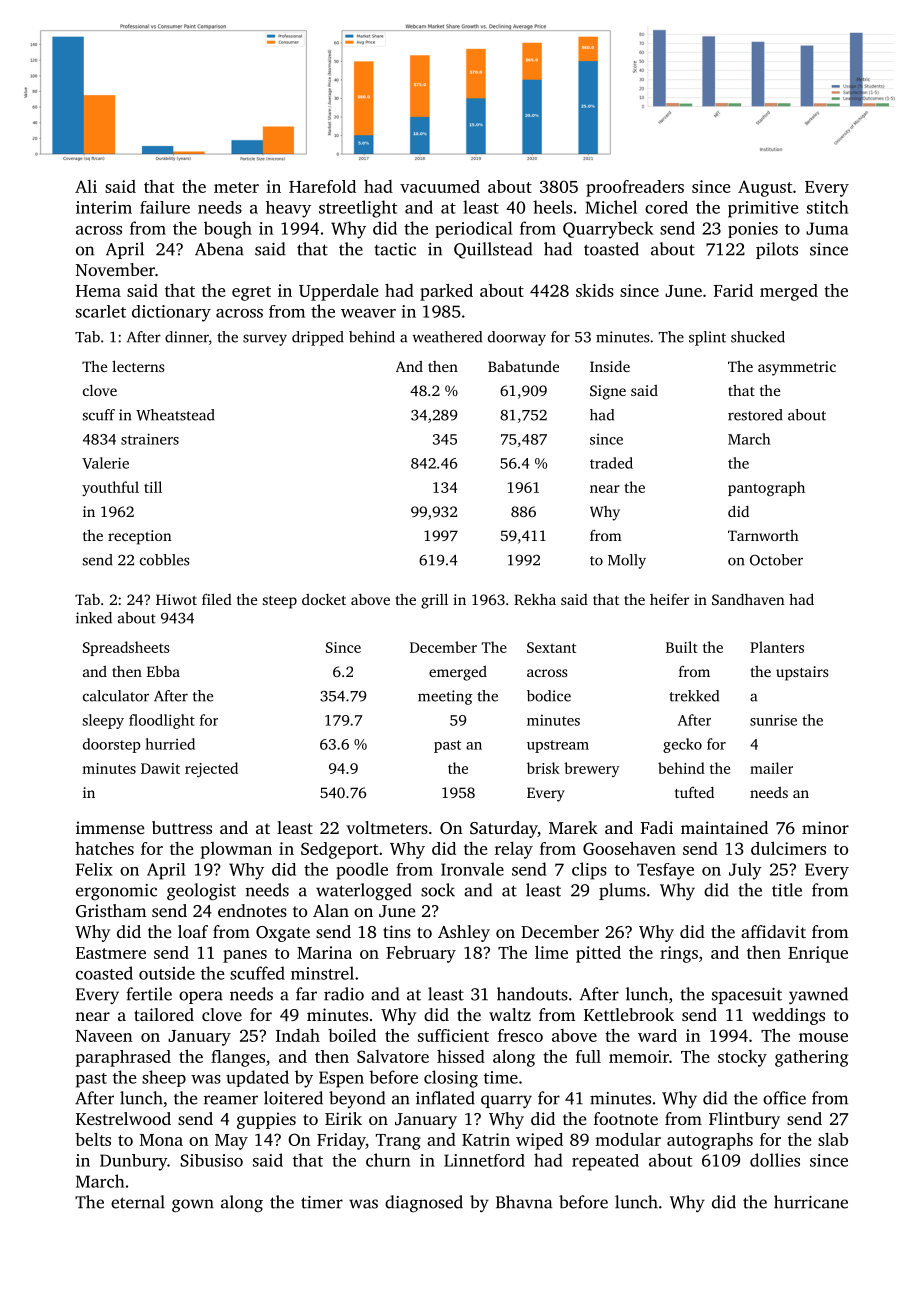 The width and height of the screenshot is (924, 1311). Describe the element at coordinates (552, 207) in the screenshot. I see `heels` at that location.
